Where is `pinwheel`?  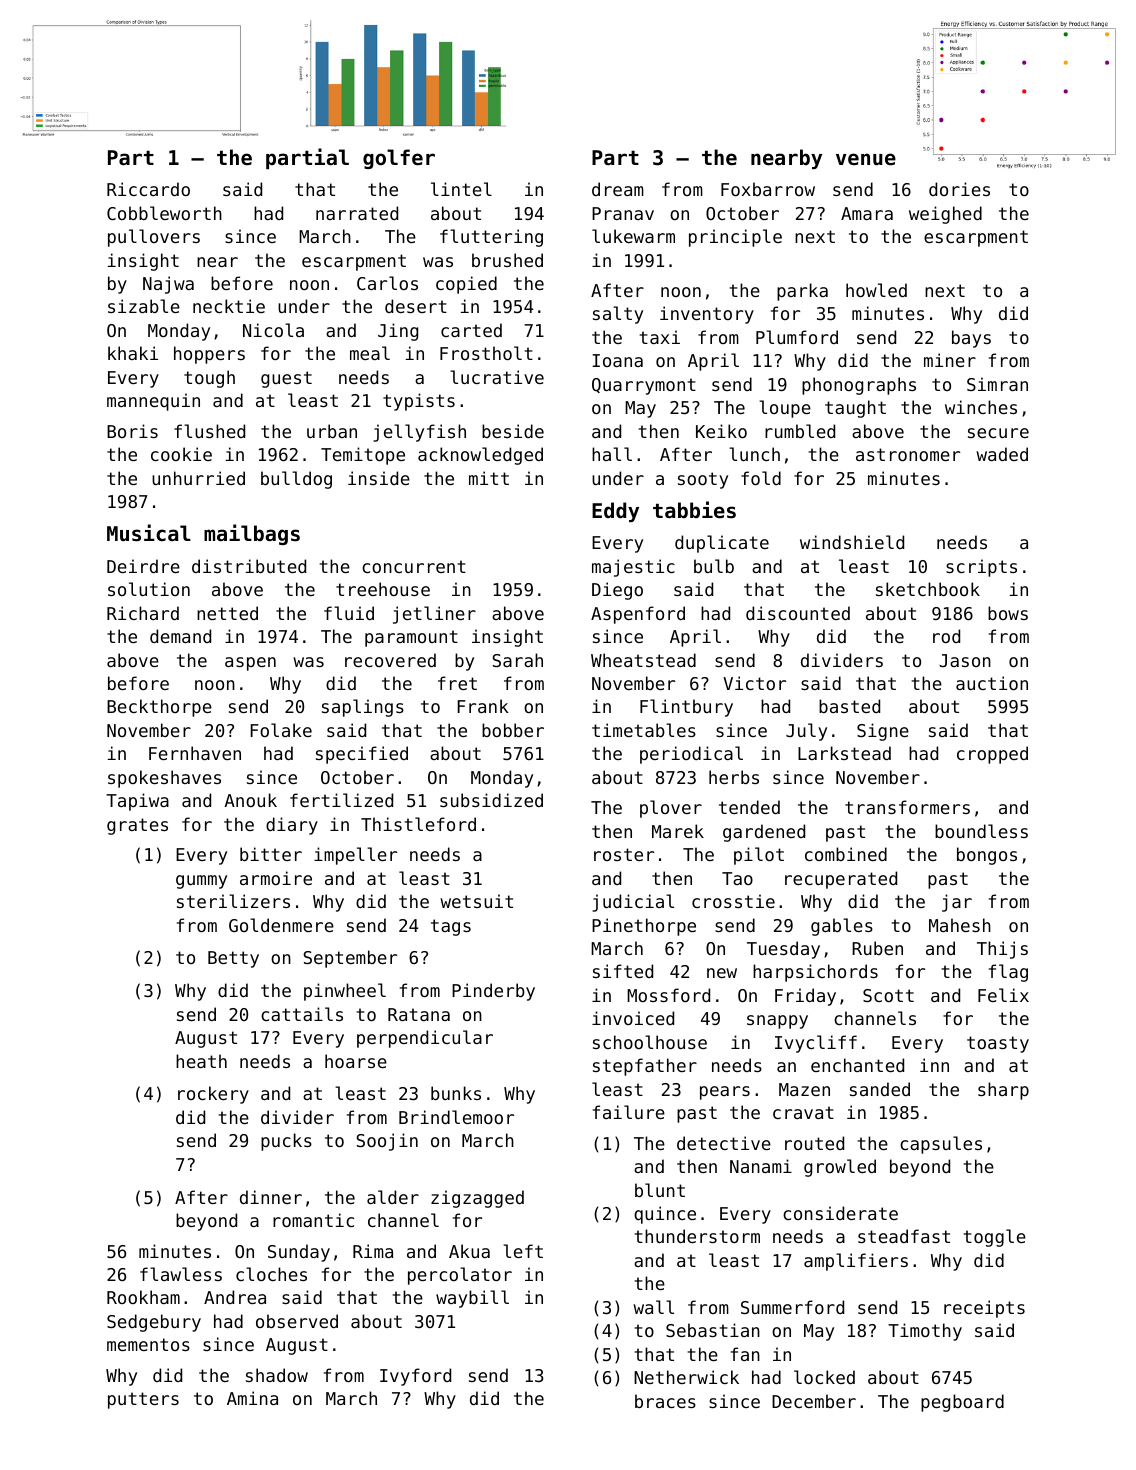 pinwheel is located at coordinates (345, 992).
